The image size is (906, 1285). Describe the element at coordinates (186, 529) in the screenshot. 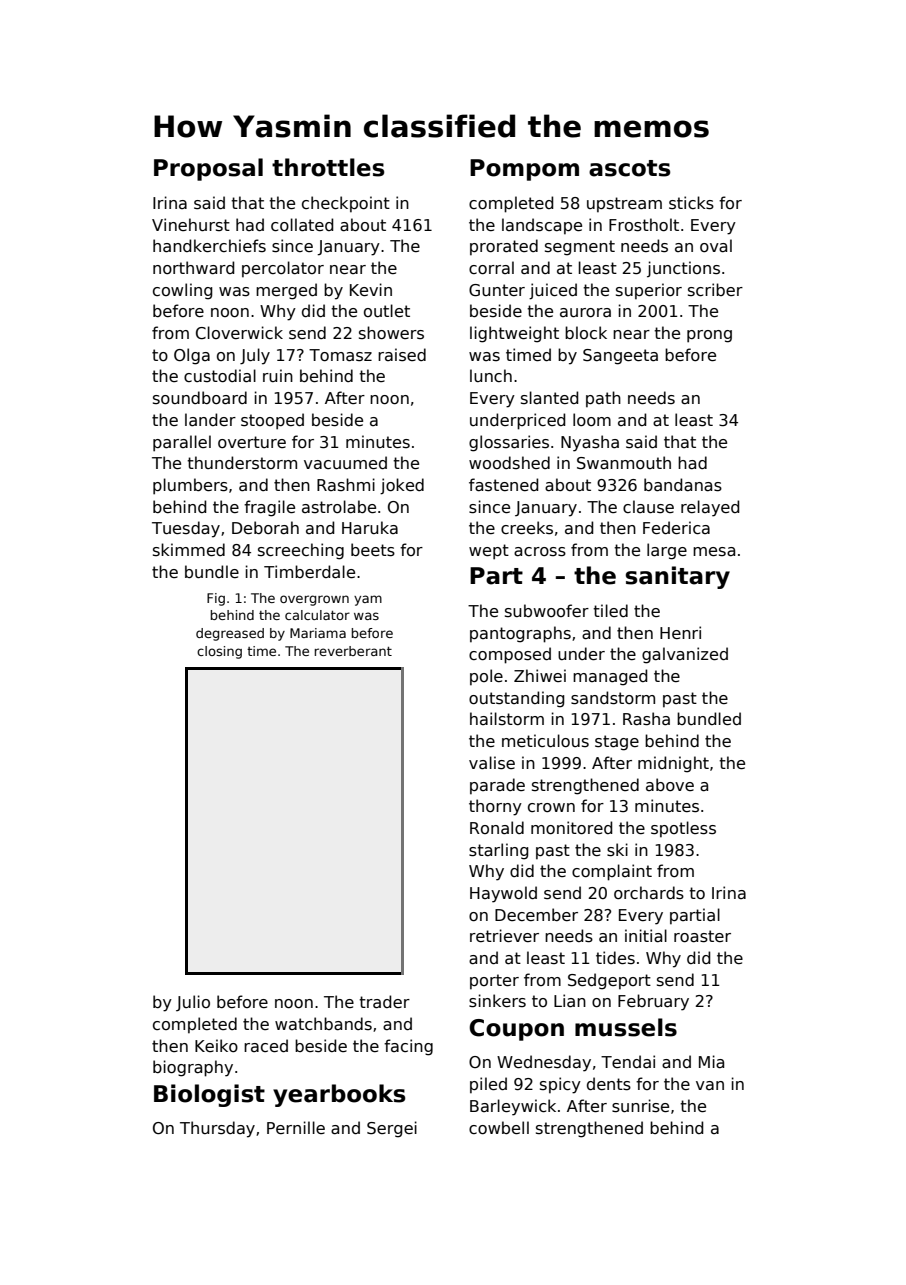

I see `Tuesday` at that location.
